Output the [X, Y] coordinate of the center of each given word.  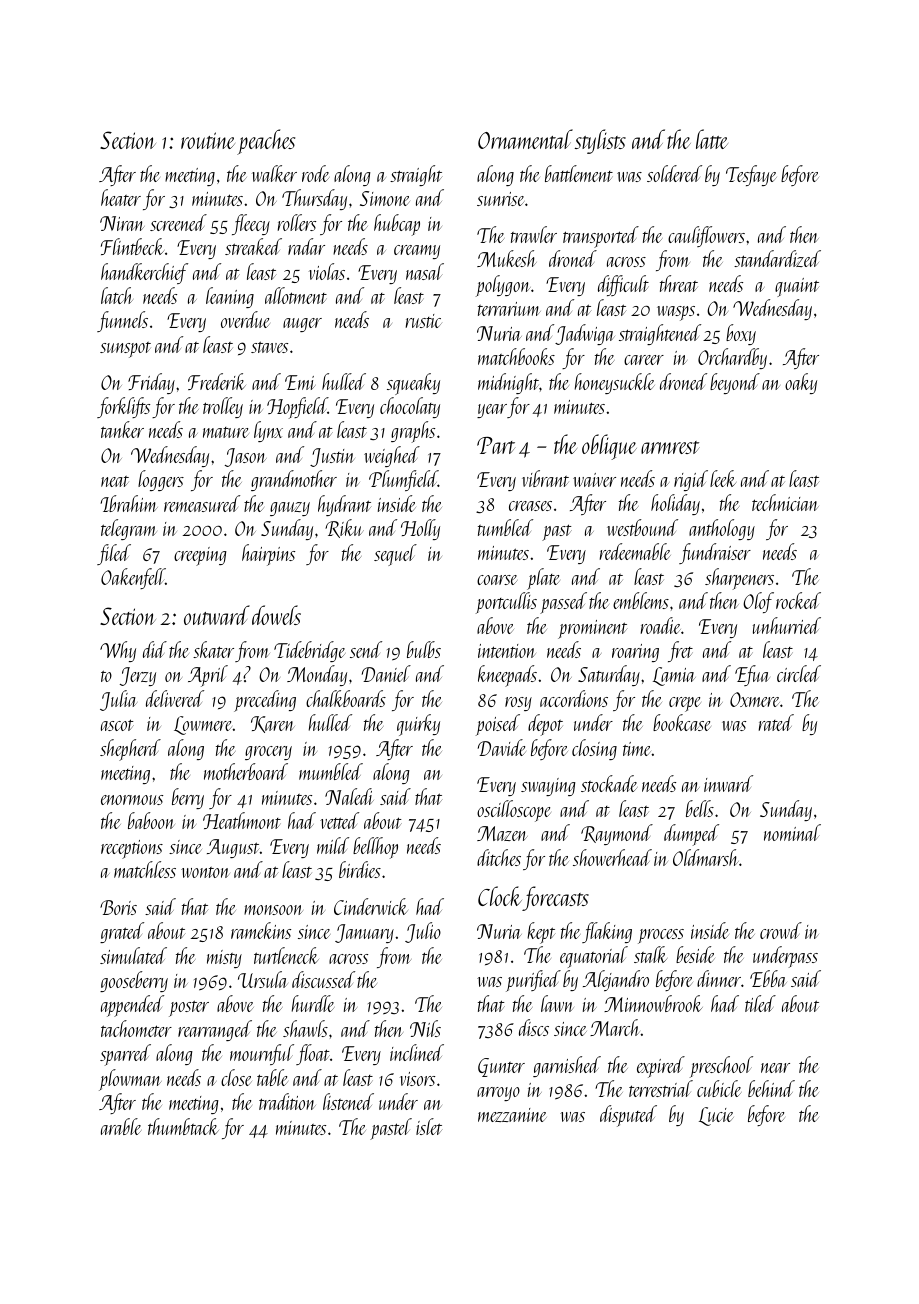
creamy [417, 252]
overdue [245, 319]
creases [530, 506]
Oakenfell [133, 578]
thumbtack [183, 1126]
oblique [609, 447]
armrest [670, 447]
